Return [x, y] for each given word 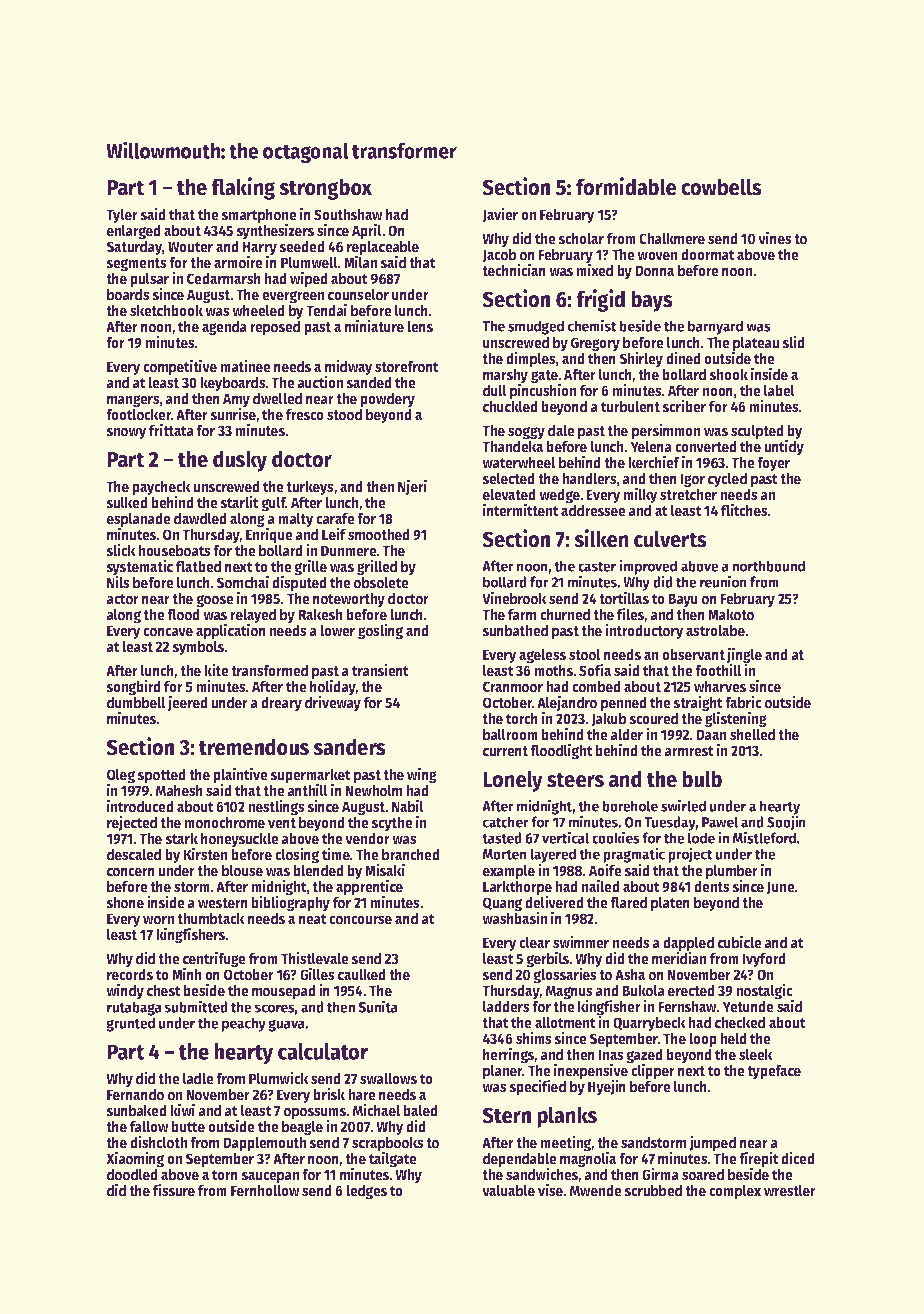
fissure [174, 1190]
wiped [309, 280]
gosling [380, 632]
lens [420, 327]
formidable [626, 186]
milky [640, 496]
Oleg [121, 776]
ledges [366, 1192]
